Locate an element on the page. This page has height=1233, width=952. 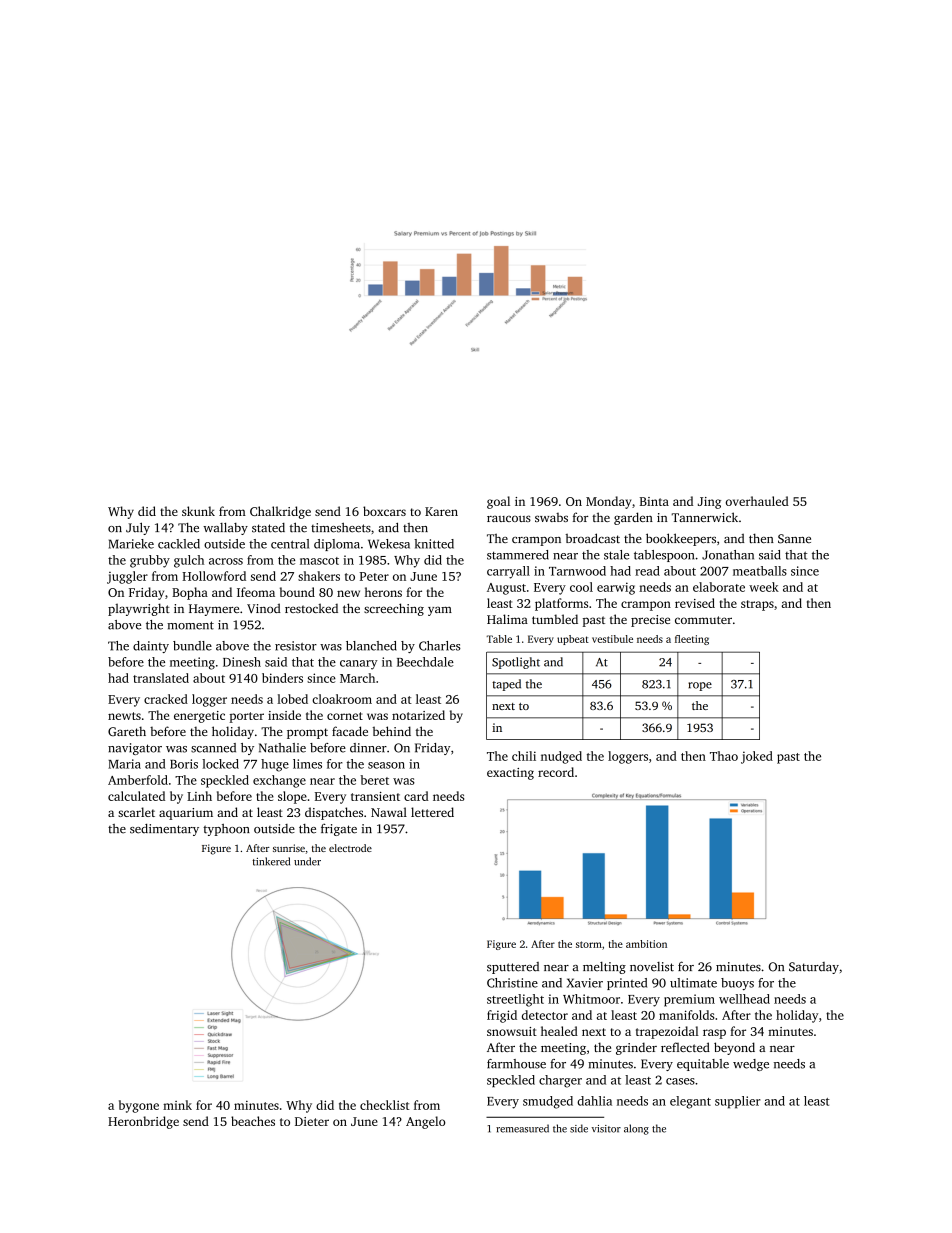
storm is located at coordinates (589, 944).
